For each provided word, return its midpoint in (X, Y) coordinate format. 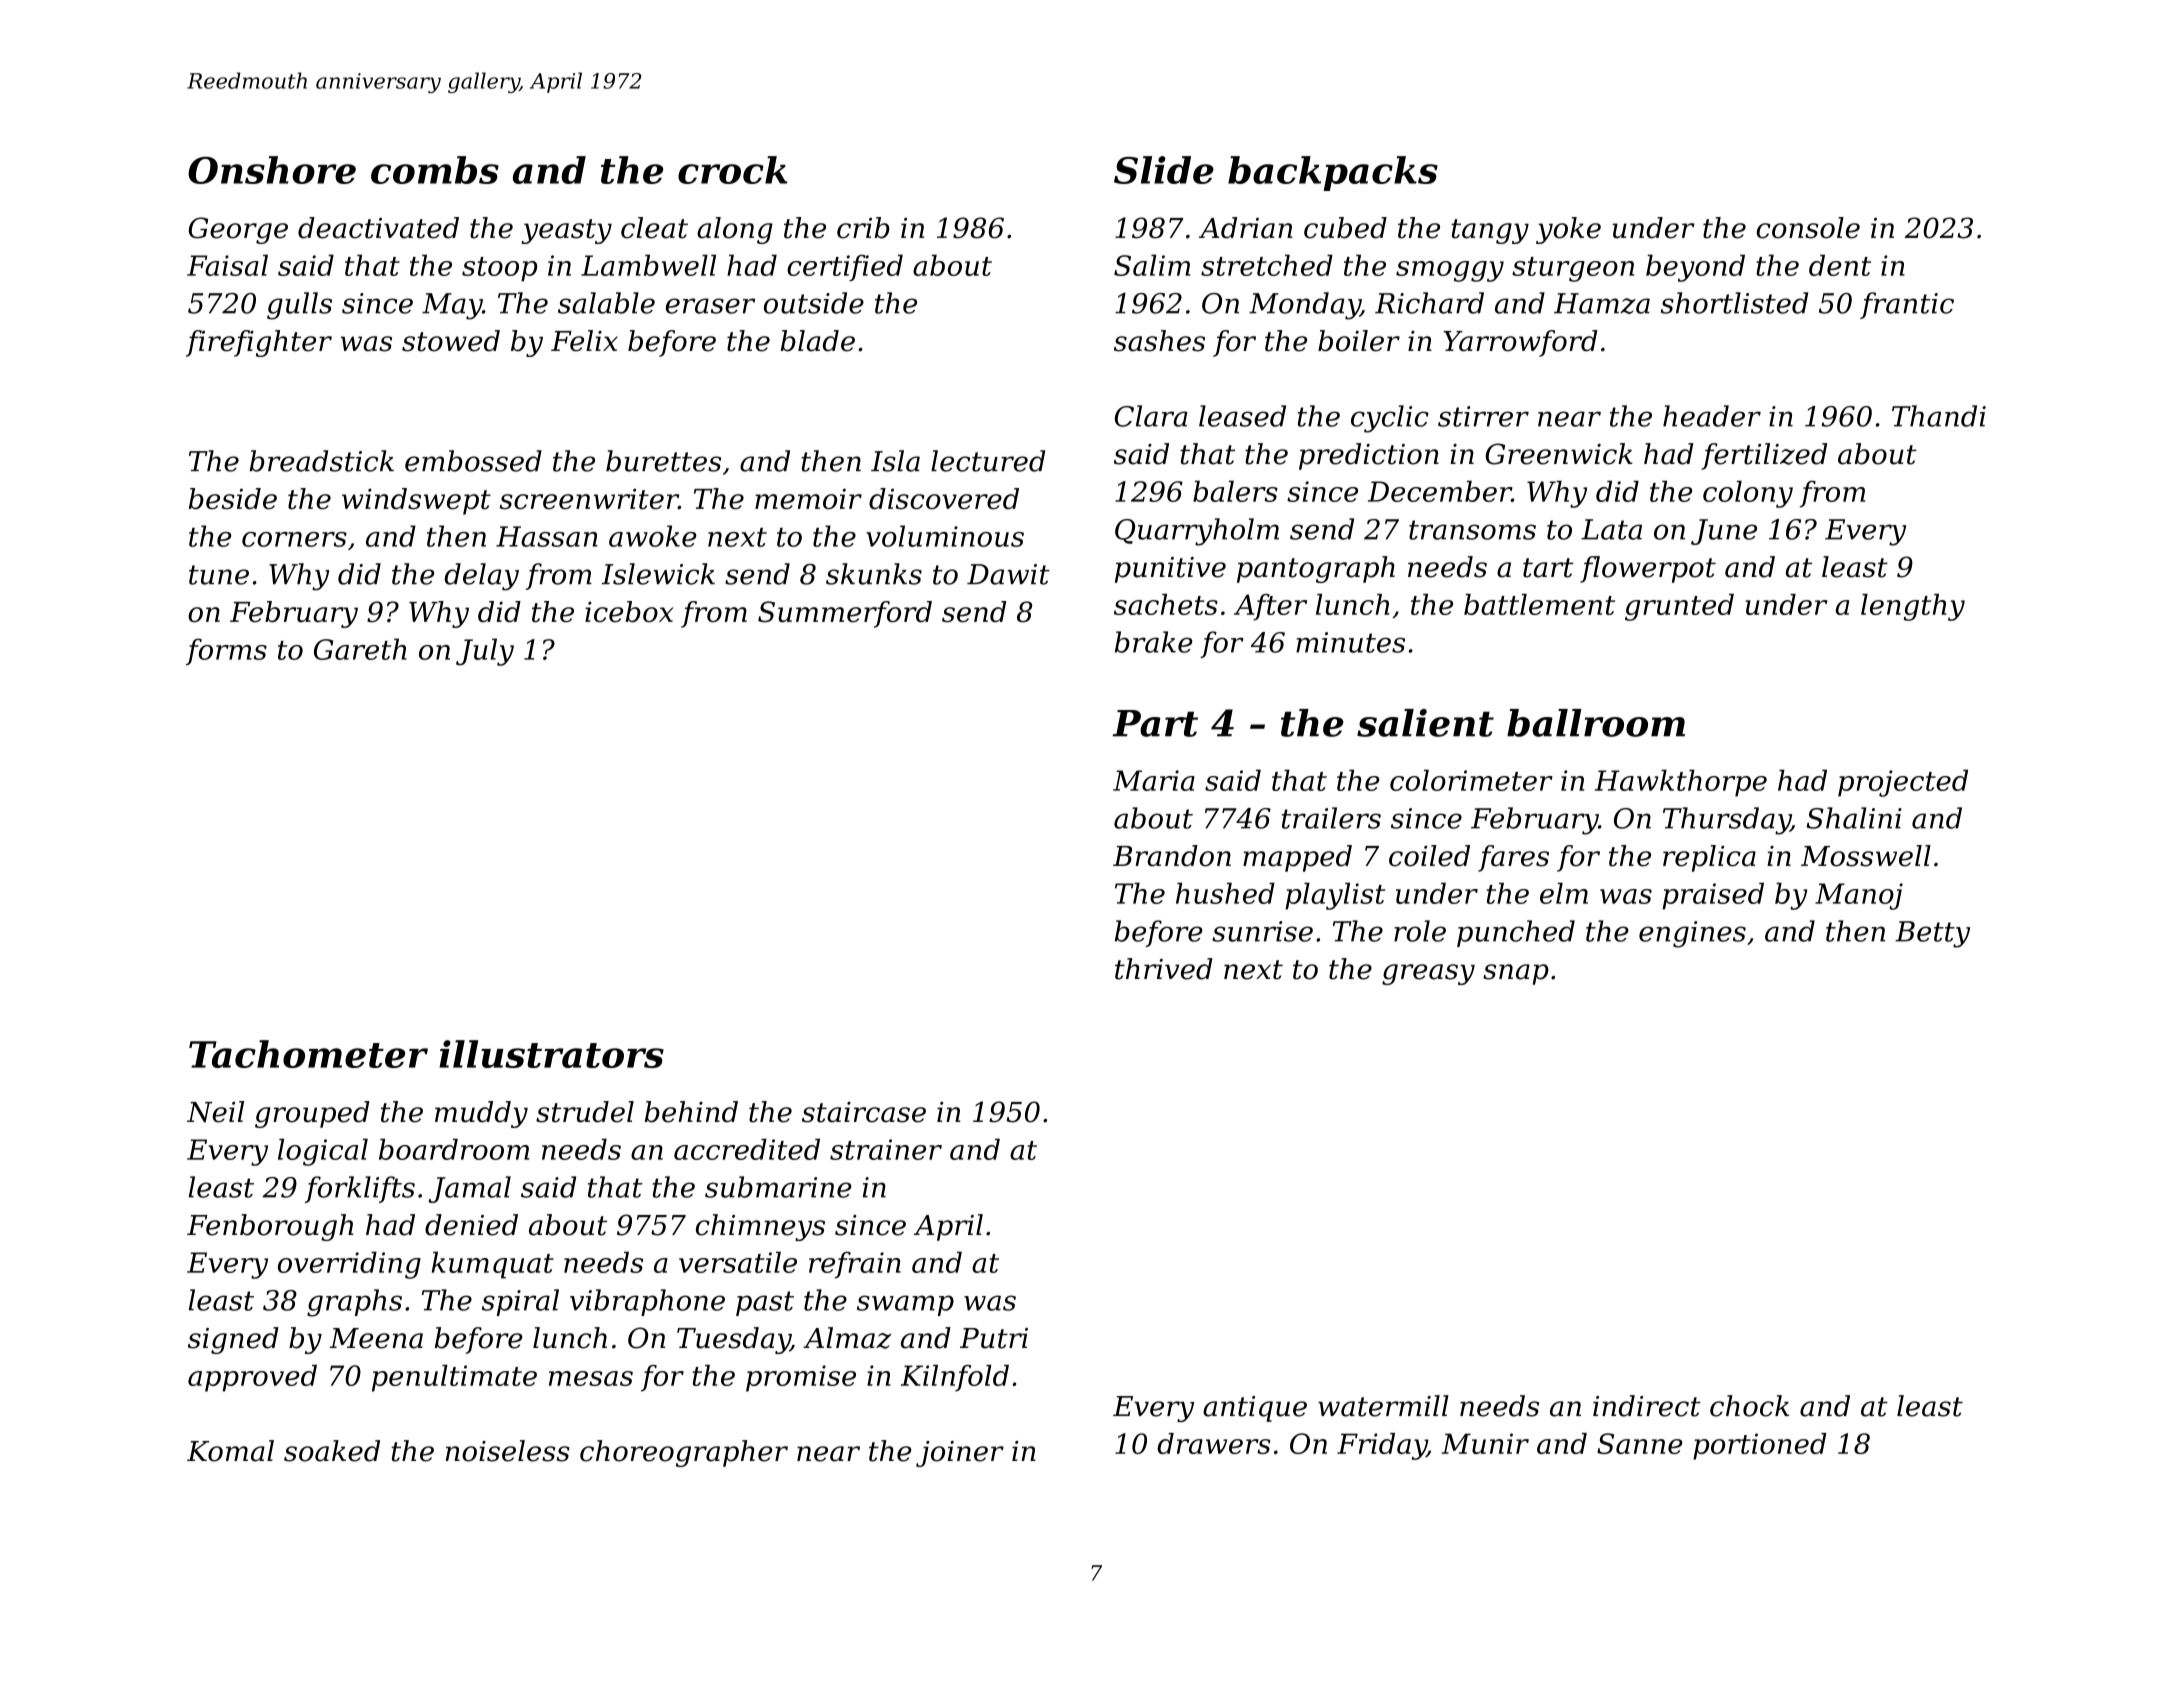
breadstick (322, 461)
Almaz (847, 1338)
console (1808, 228)
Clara (1151, 416)
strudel (585, 1112)
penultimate (454, 1378)
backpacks (1333, 173)
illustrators (551, 1054)
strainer (886, 1149)
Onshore (272, 170)
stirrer (1483, 416)
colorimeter (1471, 780)
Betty (1932, 934)
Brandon (1172, 856)
